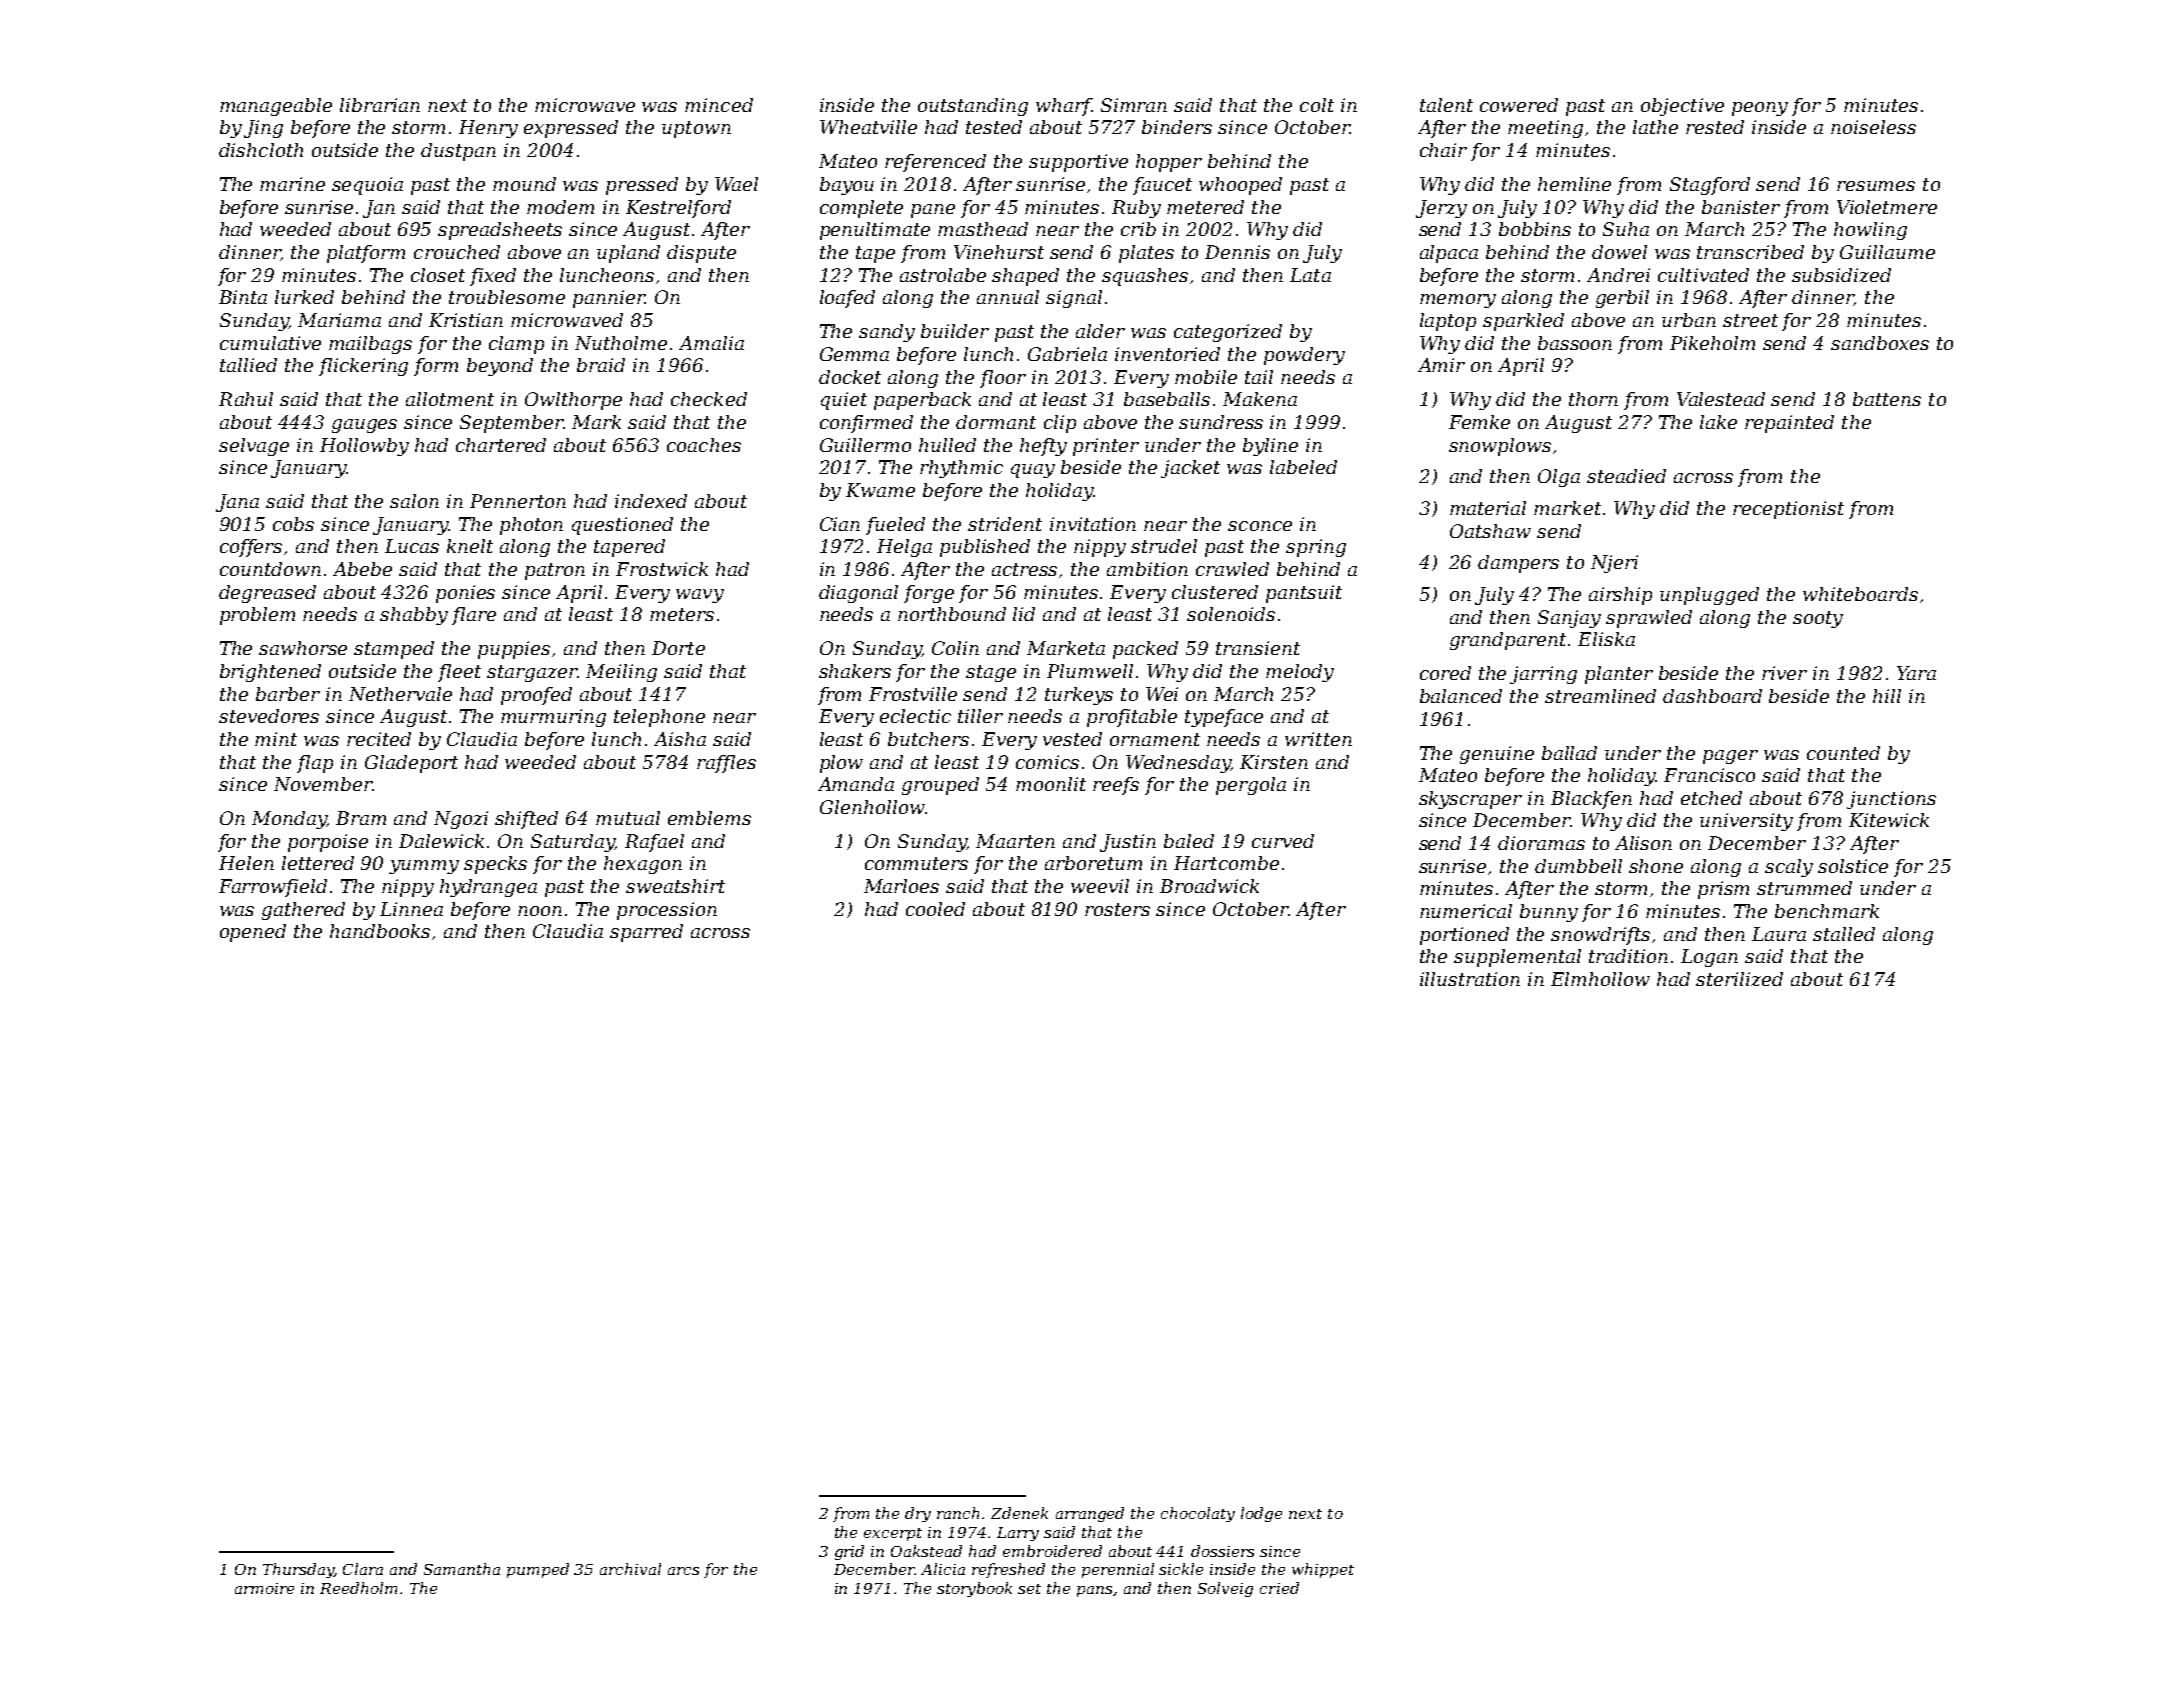 Image resolution: width=2178 pixels, height=1683 pixels. What do you see at coordinates (488, 888) in the page?
I see `hydrangea` at bounding box center [488, 888].
